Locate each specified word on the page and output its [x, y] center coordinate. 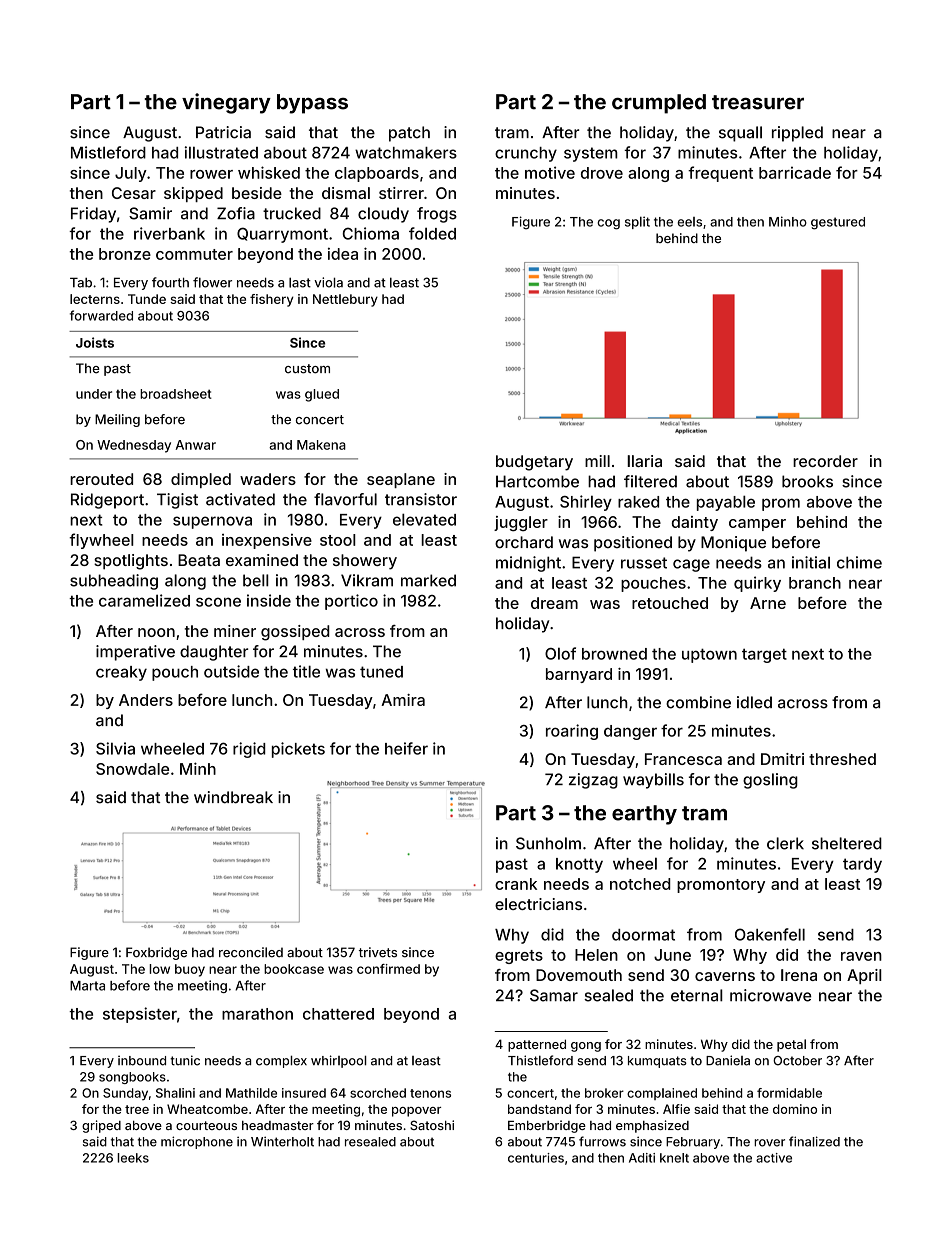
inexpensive [267, 541]
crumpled [659, 104]
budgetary [534, 463]
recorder [825, 461]
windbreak [233, 797]
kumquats [657, 1062]
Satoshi [432, 1125]
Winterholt [282, 1141]
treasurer [758, 102]
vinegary [226, 103]
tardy [862, 865]
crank [516, 884]
